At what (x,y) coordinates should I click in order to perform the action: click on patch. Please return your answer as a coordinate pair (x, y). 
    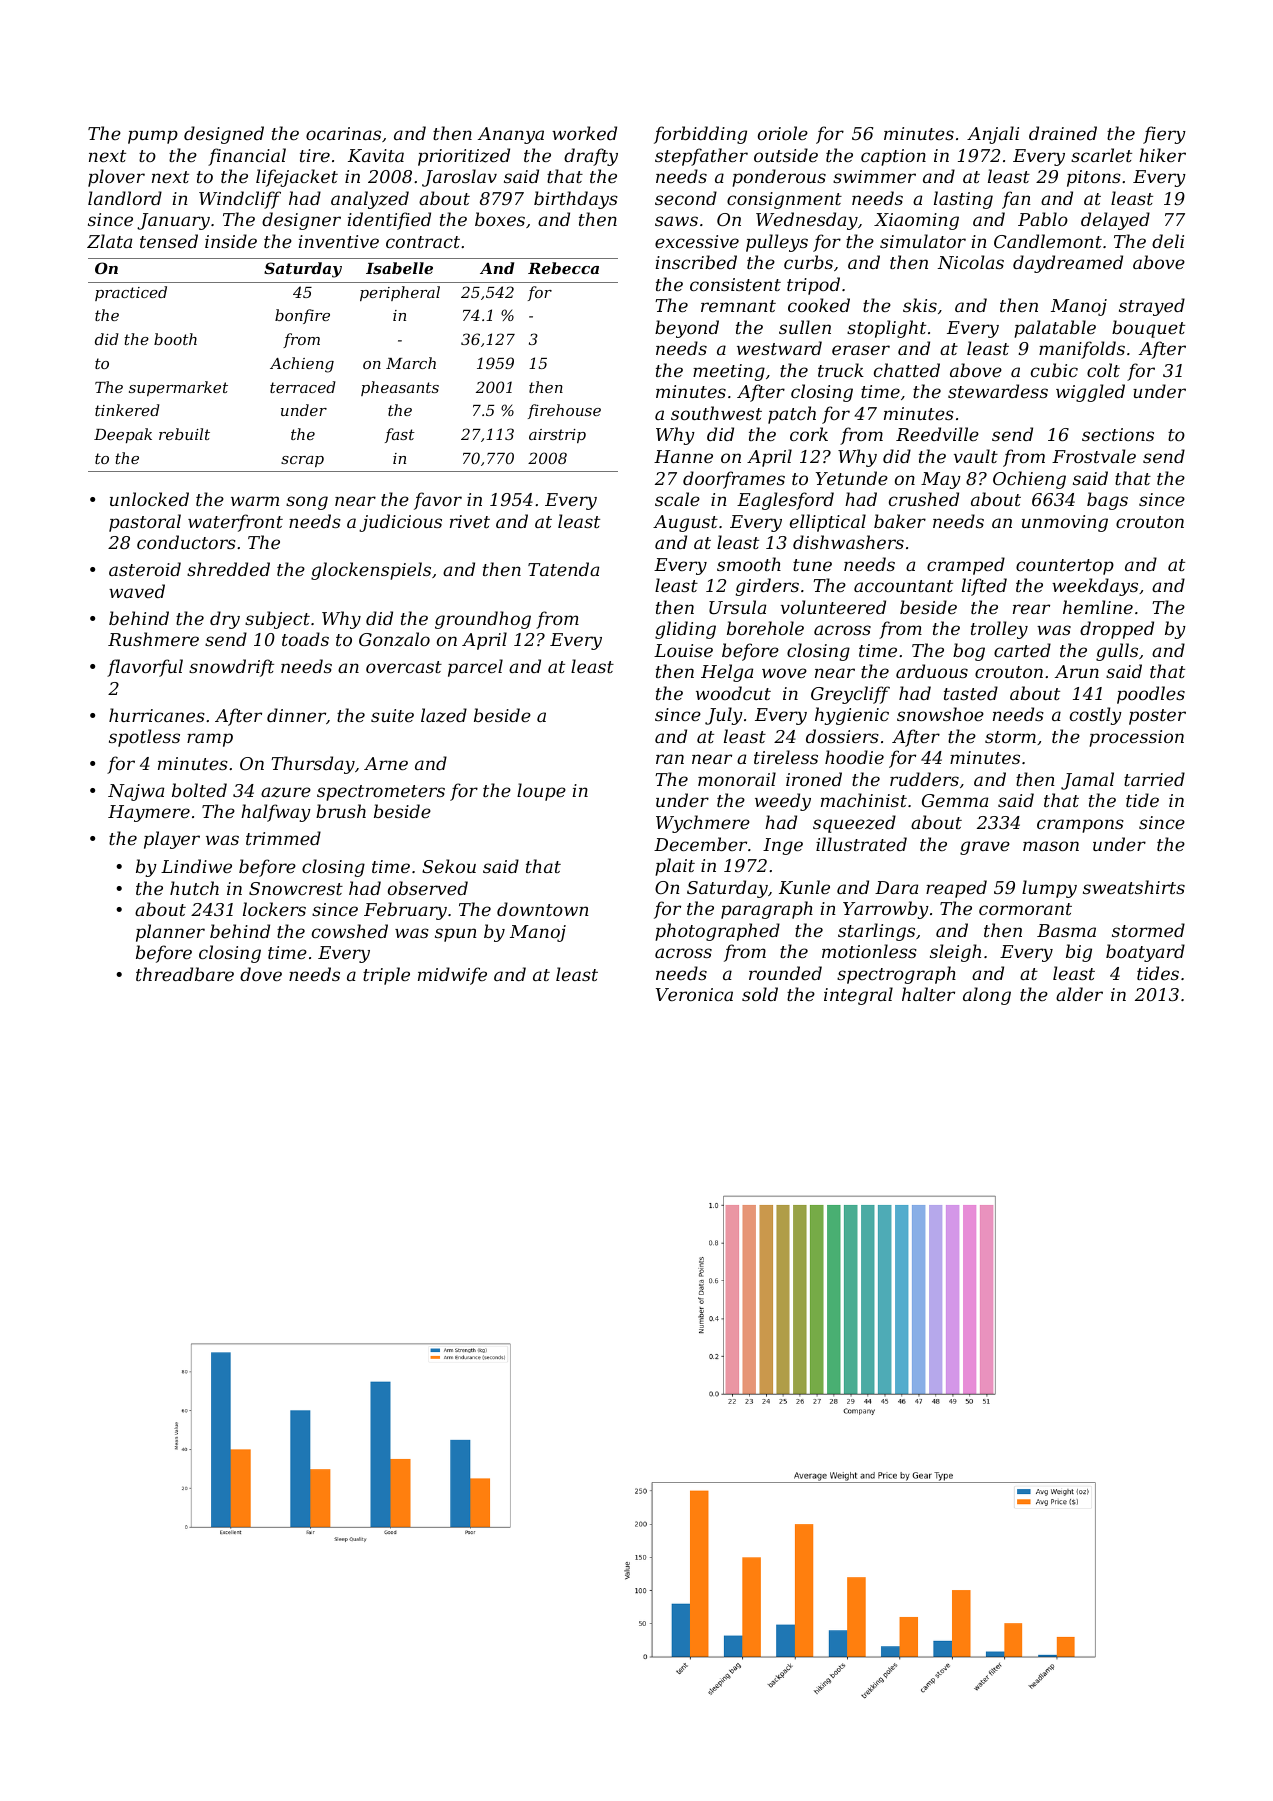
    Looking at the image, I should click on (792, 415).
